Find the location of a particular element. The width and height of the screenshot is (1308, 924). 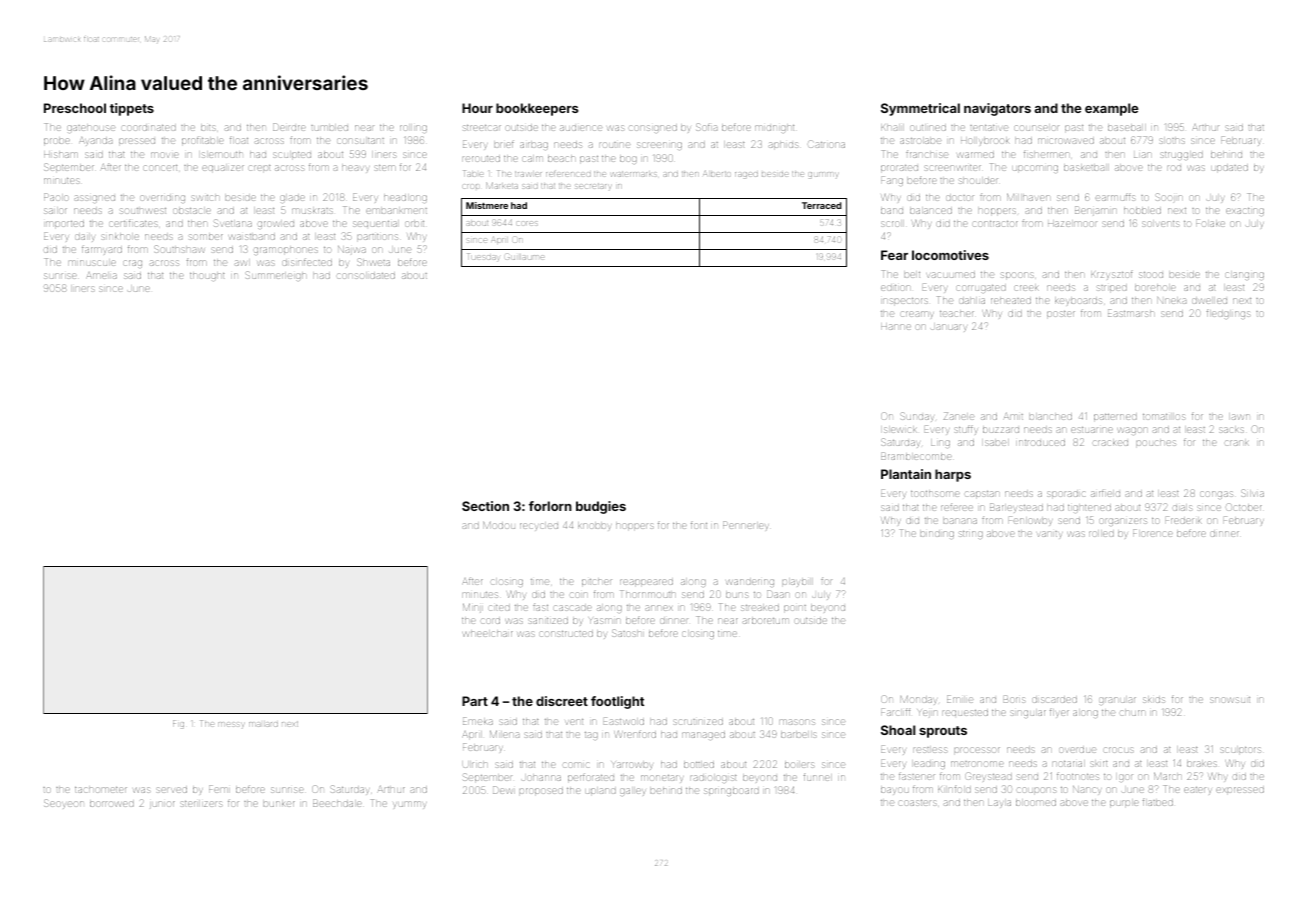

astrolabe is located at coordinates (921, 141).
